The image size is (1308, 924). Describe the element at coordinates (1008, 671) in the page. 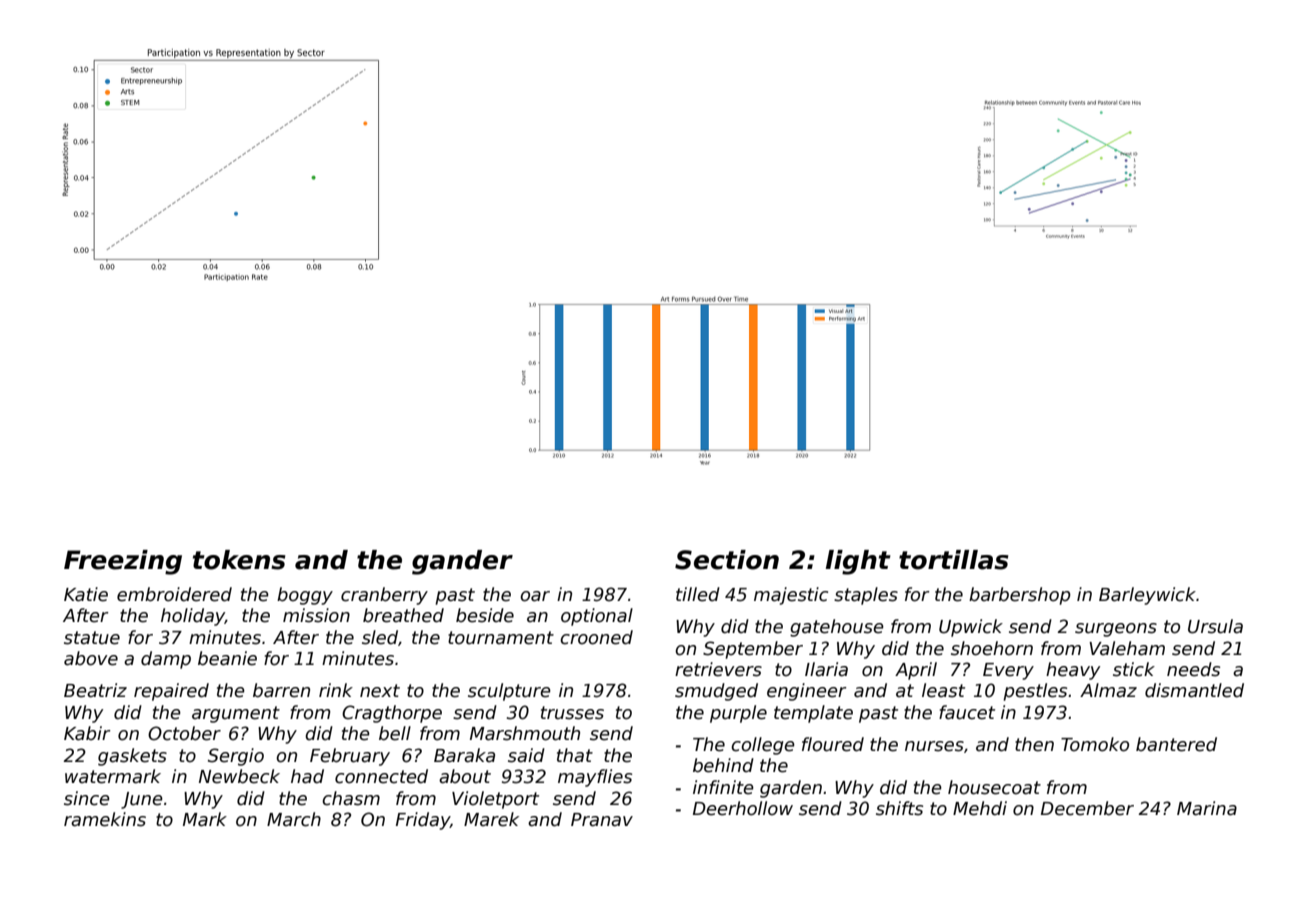

I see `Every` at that location.
